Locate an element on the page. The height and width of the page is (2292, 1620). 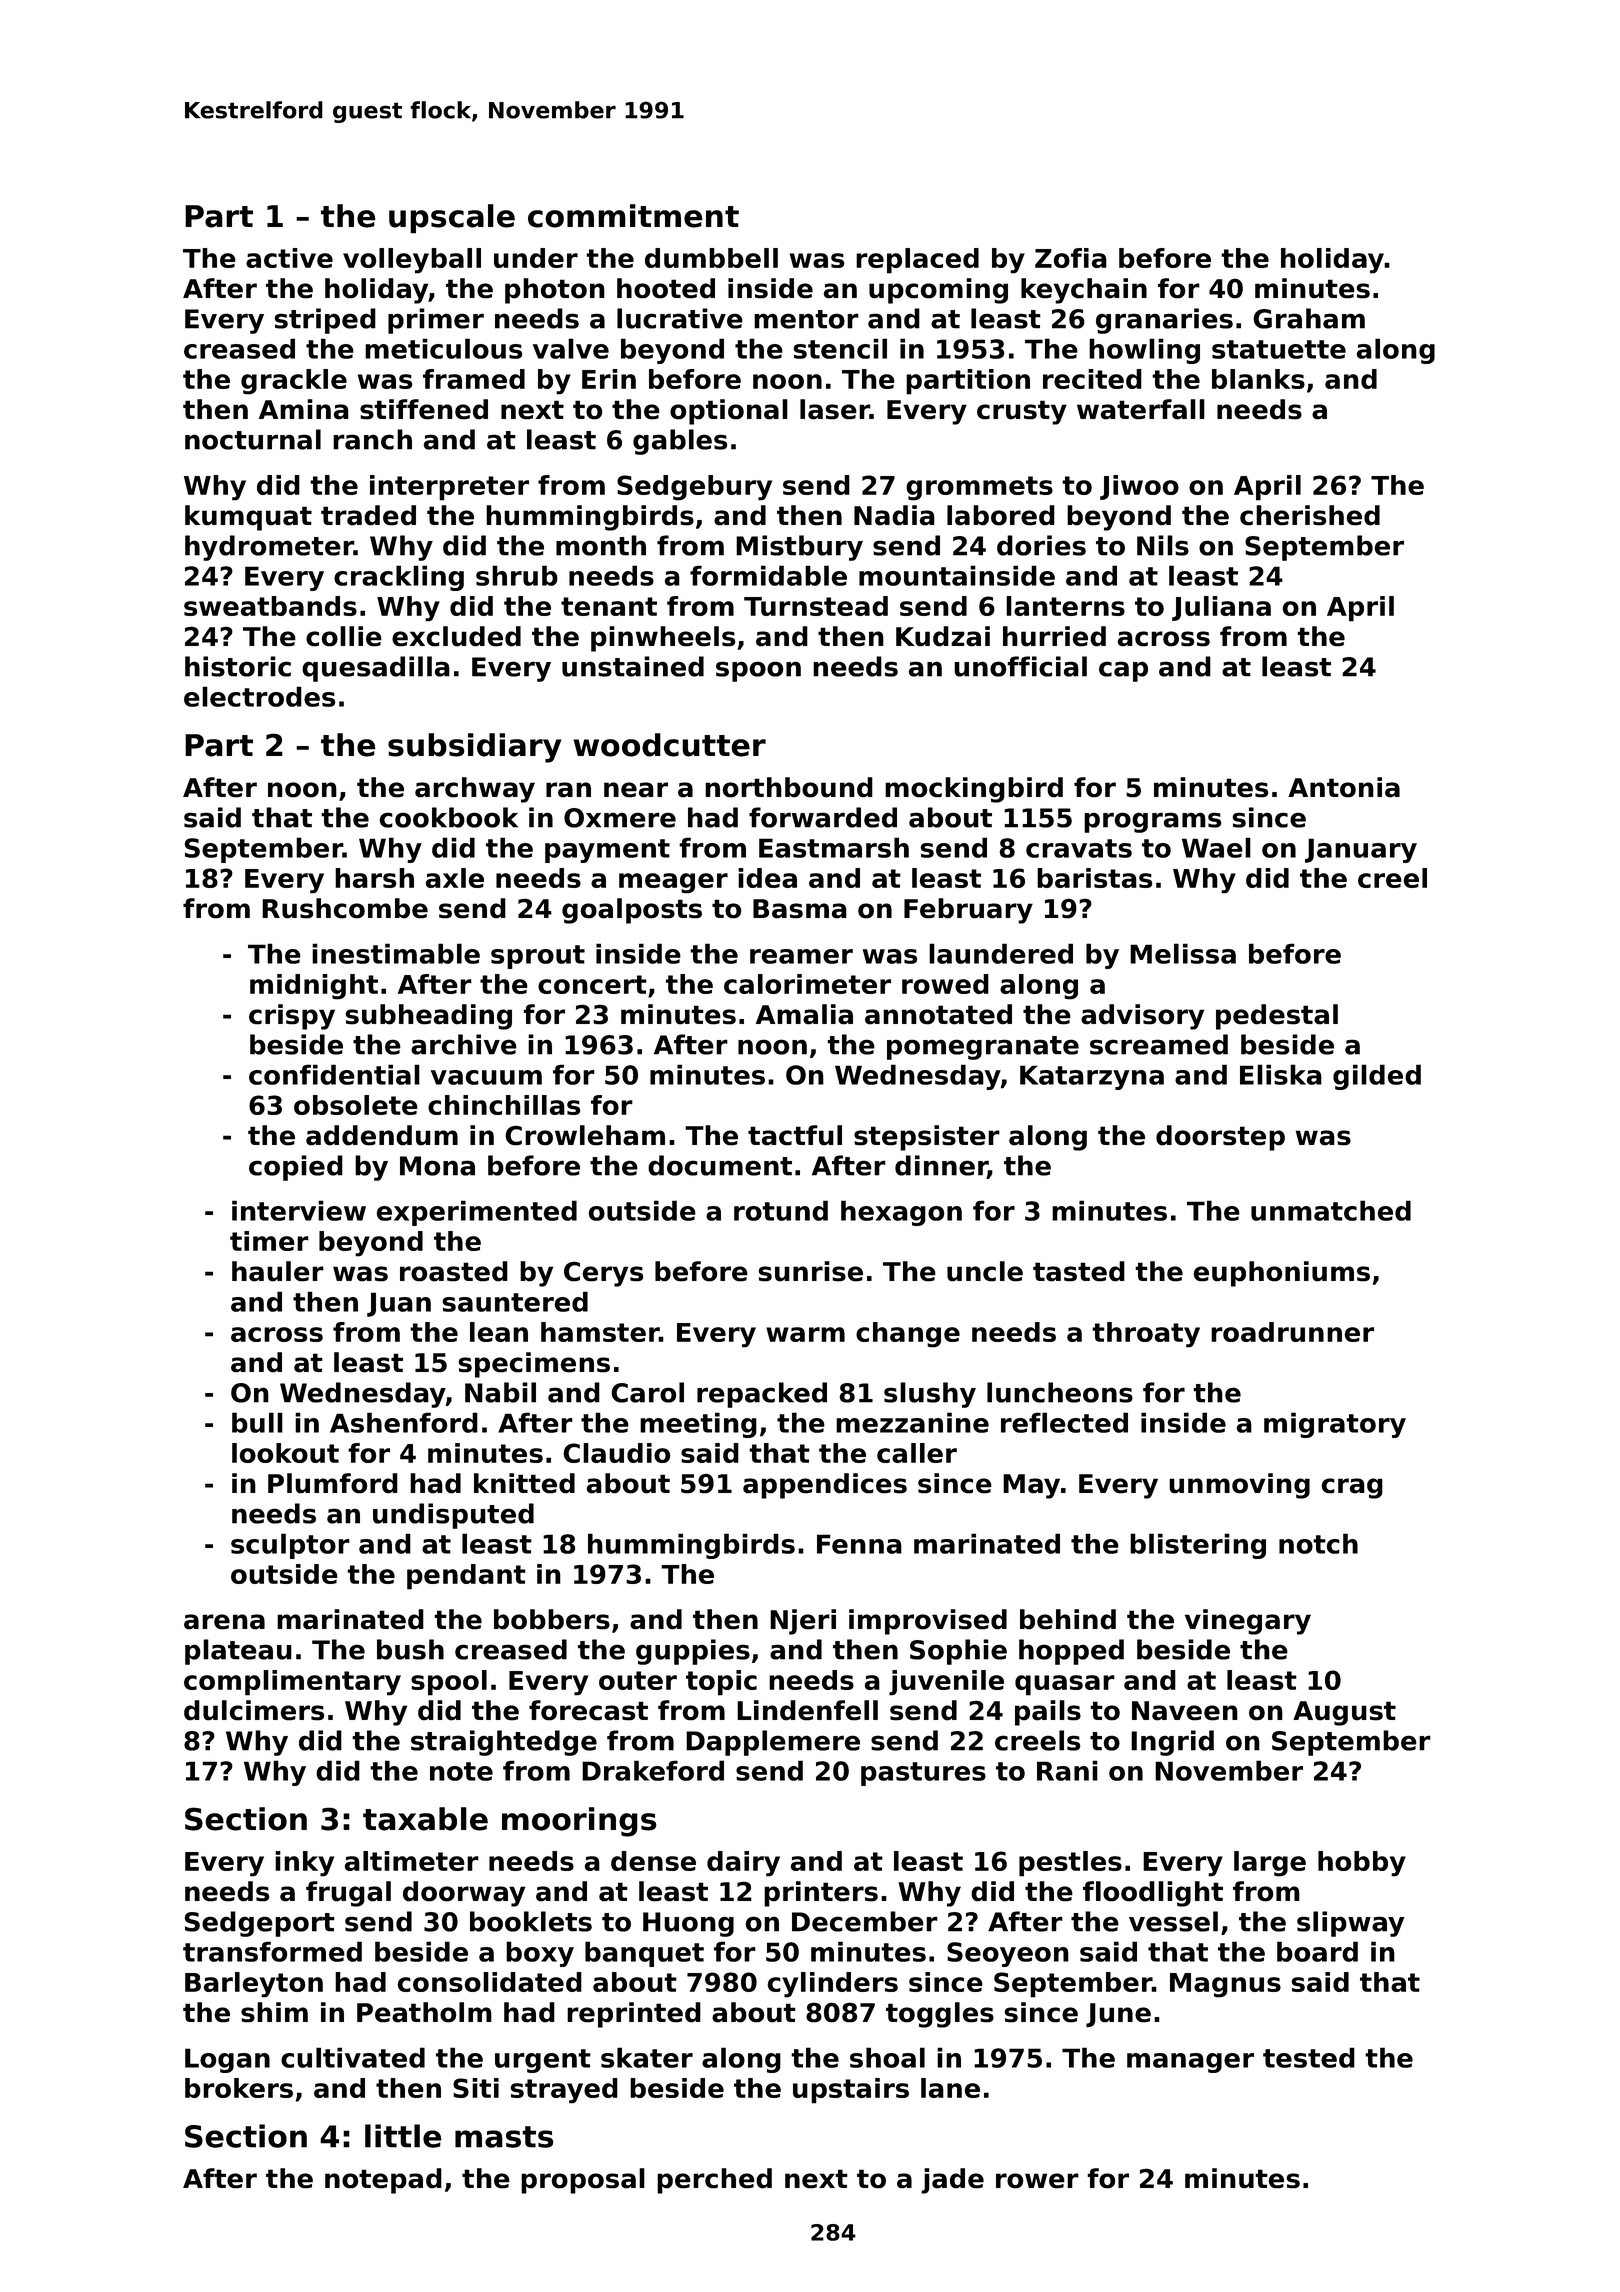
crispy is located at coordinates (292, 1017).
